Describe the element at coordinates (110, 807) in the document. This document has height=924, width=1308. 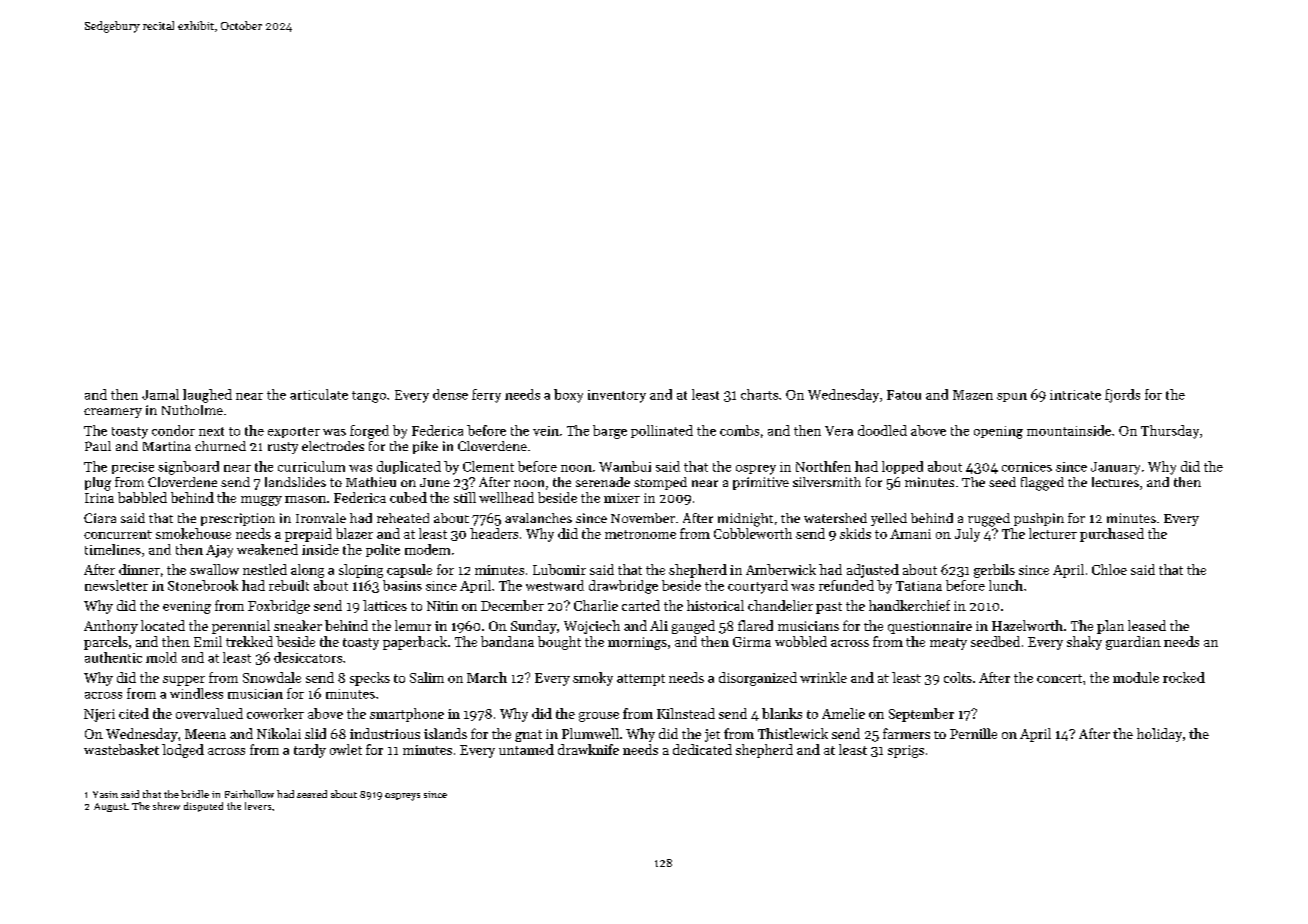
I see `August` at that location.
